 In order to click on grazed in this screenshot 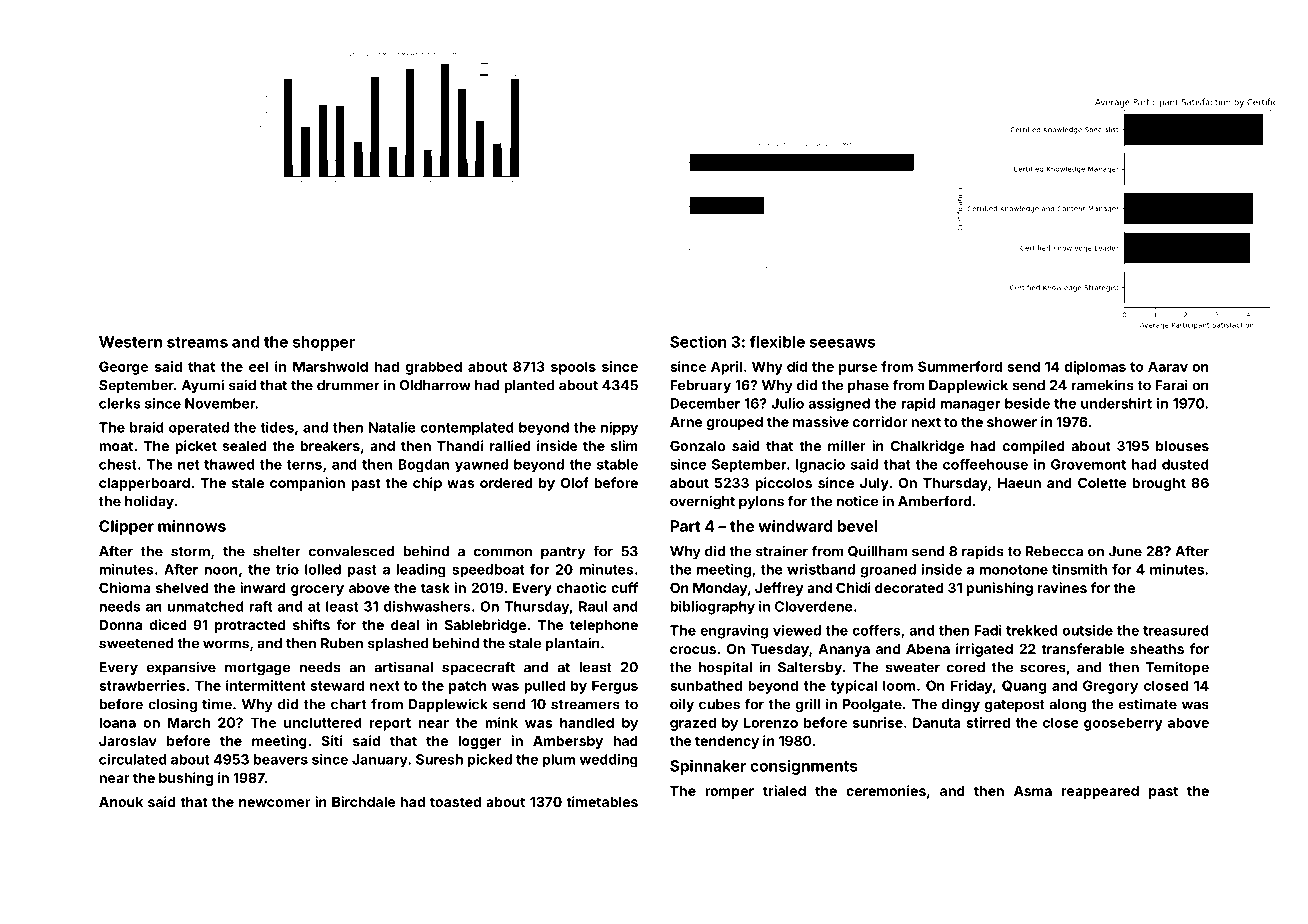, I will do `click(693, 724)`.
